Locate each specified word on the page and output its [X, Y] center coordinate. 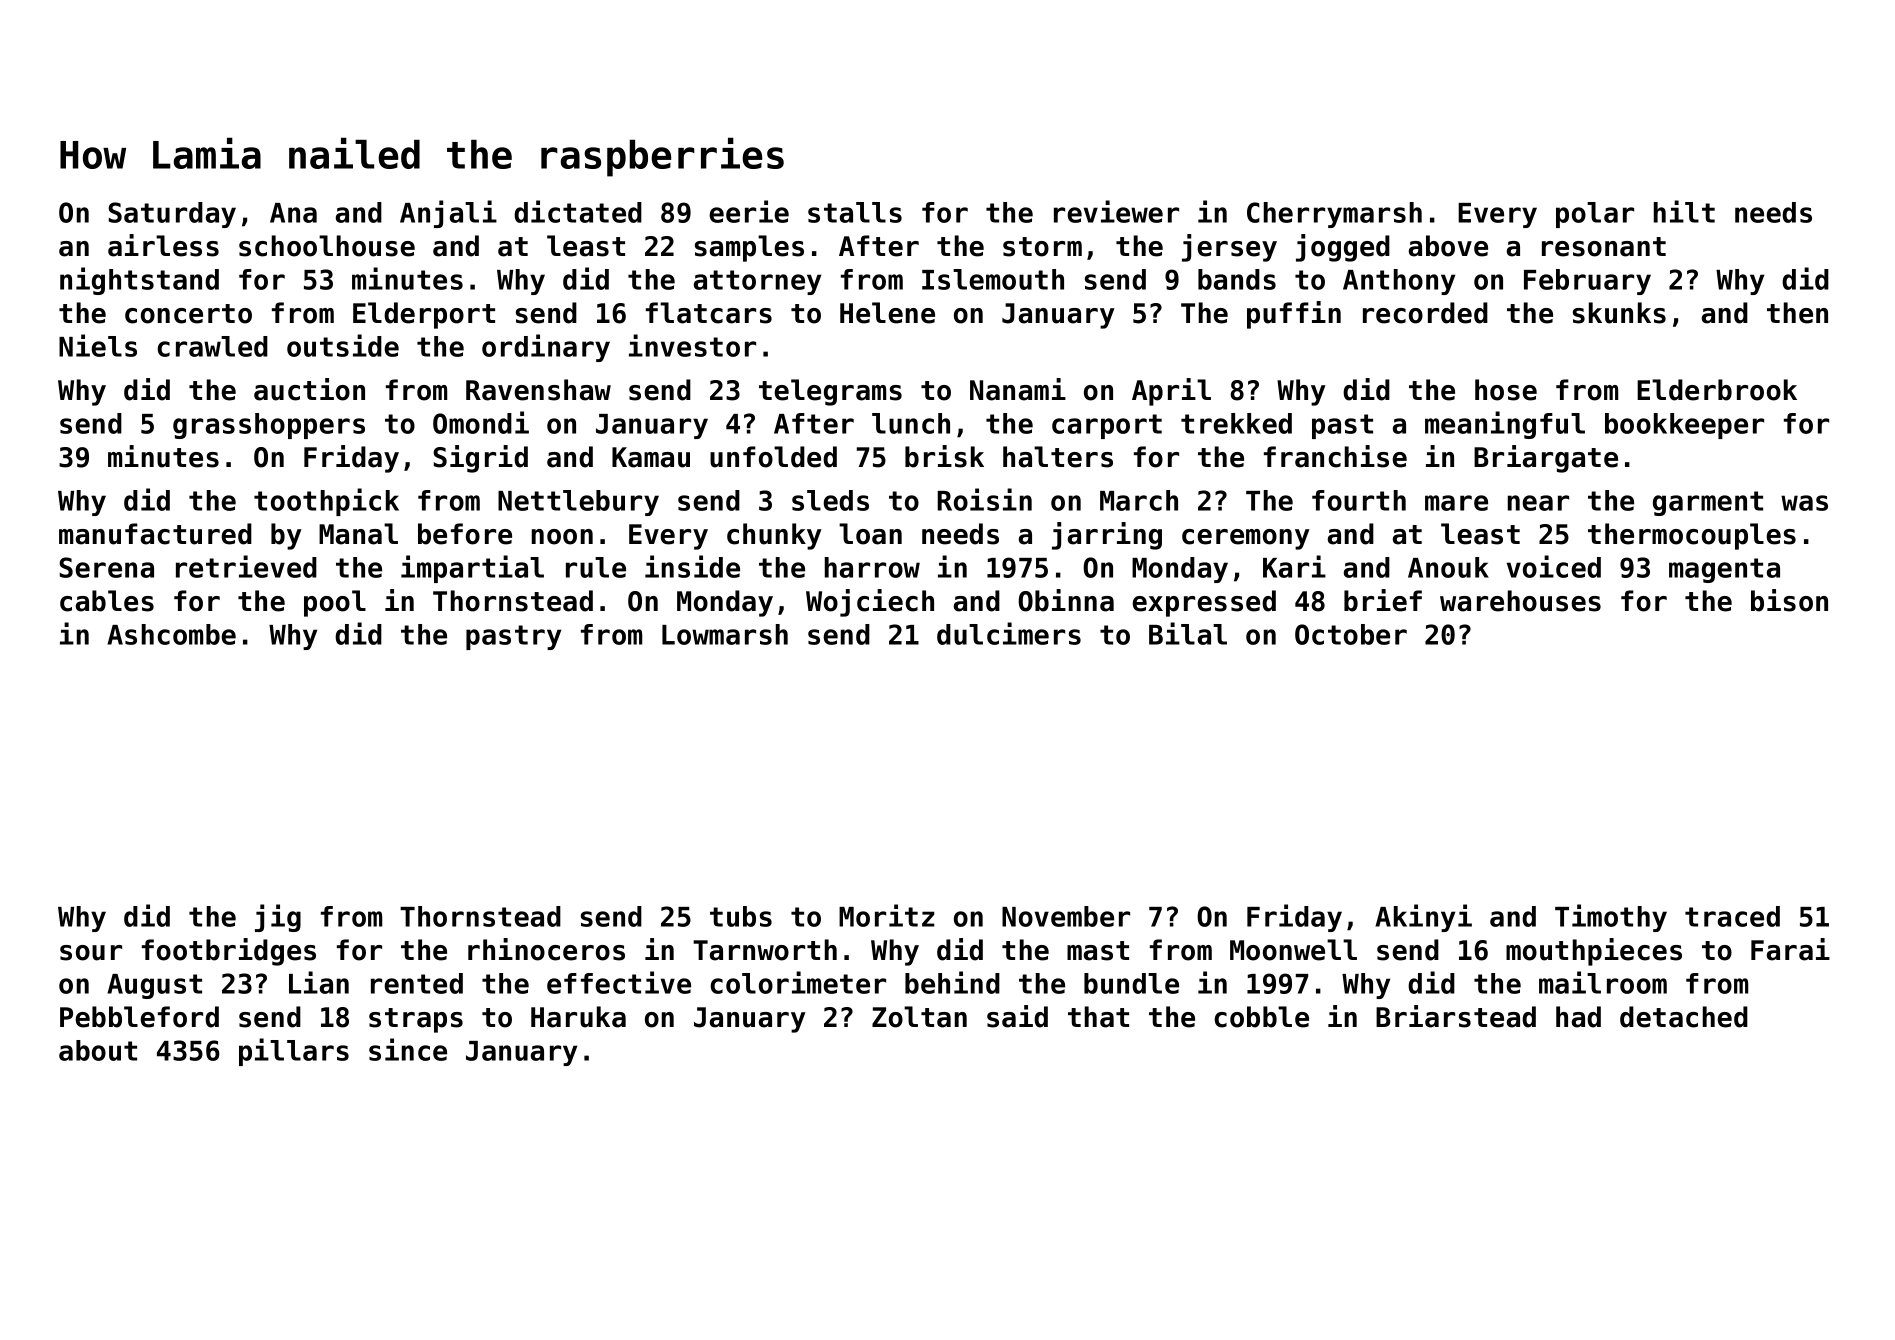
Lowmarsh [725, 634]
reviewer [1116, 211]
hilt [1684, 211]
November [1066, 916]
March [1139, 500]
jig [278, 918]
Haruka [578, 1017]
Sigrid [480, 459]
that [1098, 1017]
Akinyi [1423, 918]
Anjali [448, 214]
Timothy [1611, 918]
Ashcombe [171, 634]
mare [1456, 503]
